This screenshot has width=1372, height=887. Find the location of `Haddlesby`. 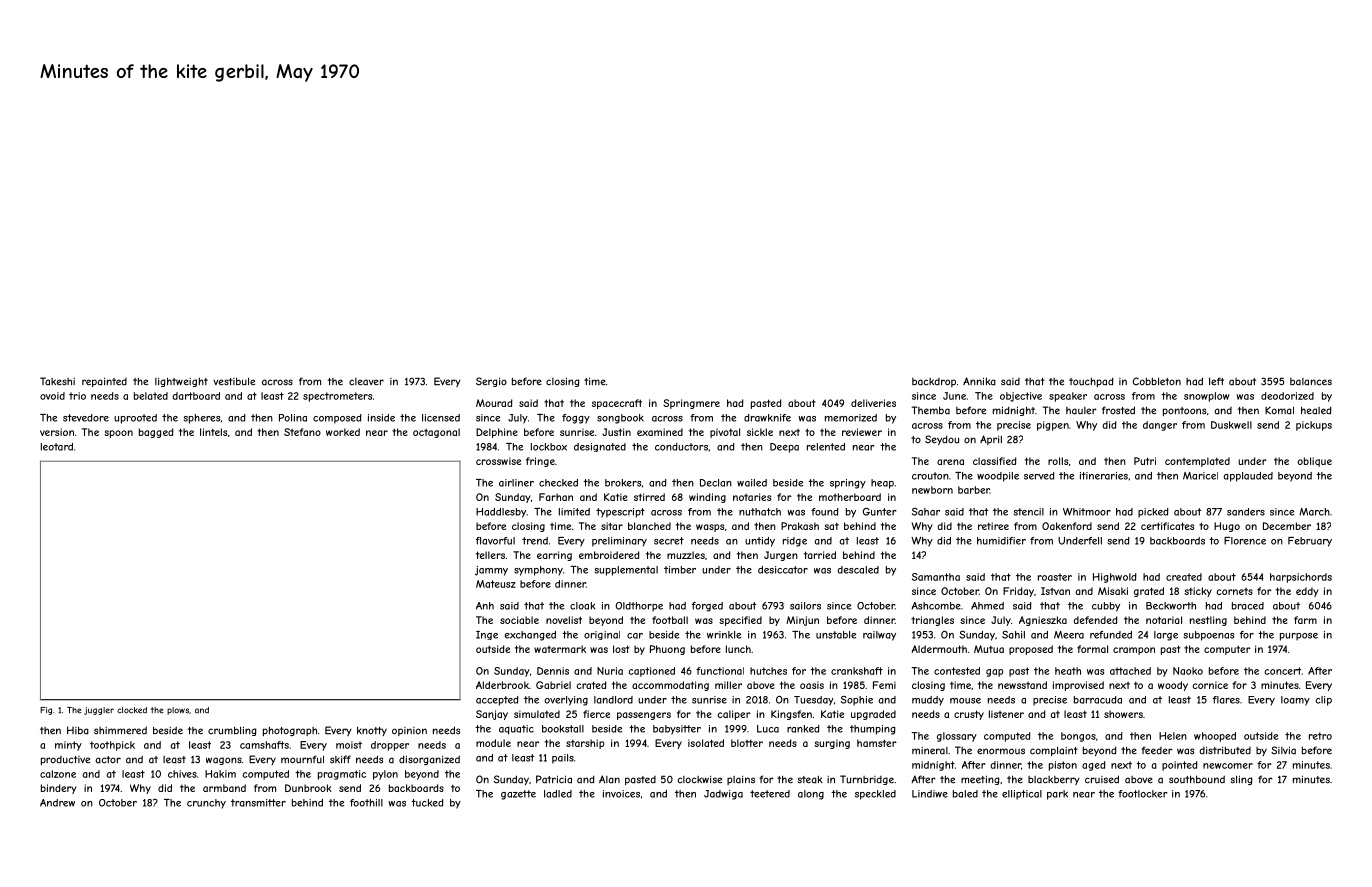

Haddlesby is located at coordinates (501, 513).
